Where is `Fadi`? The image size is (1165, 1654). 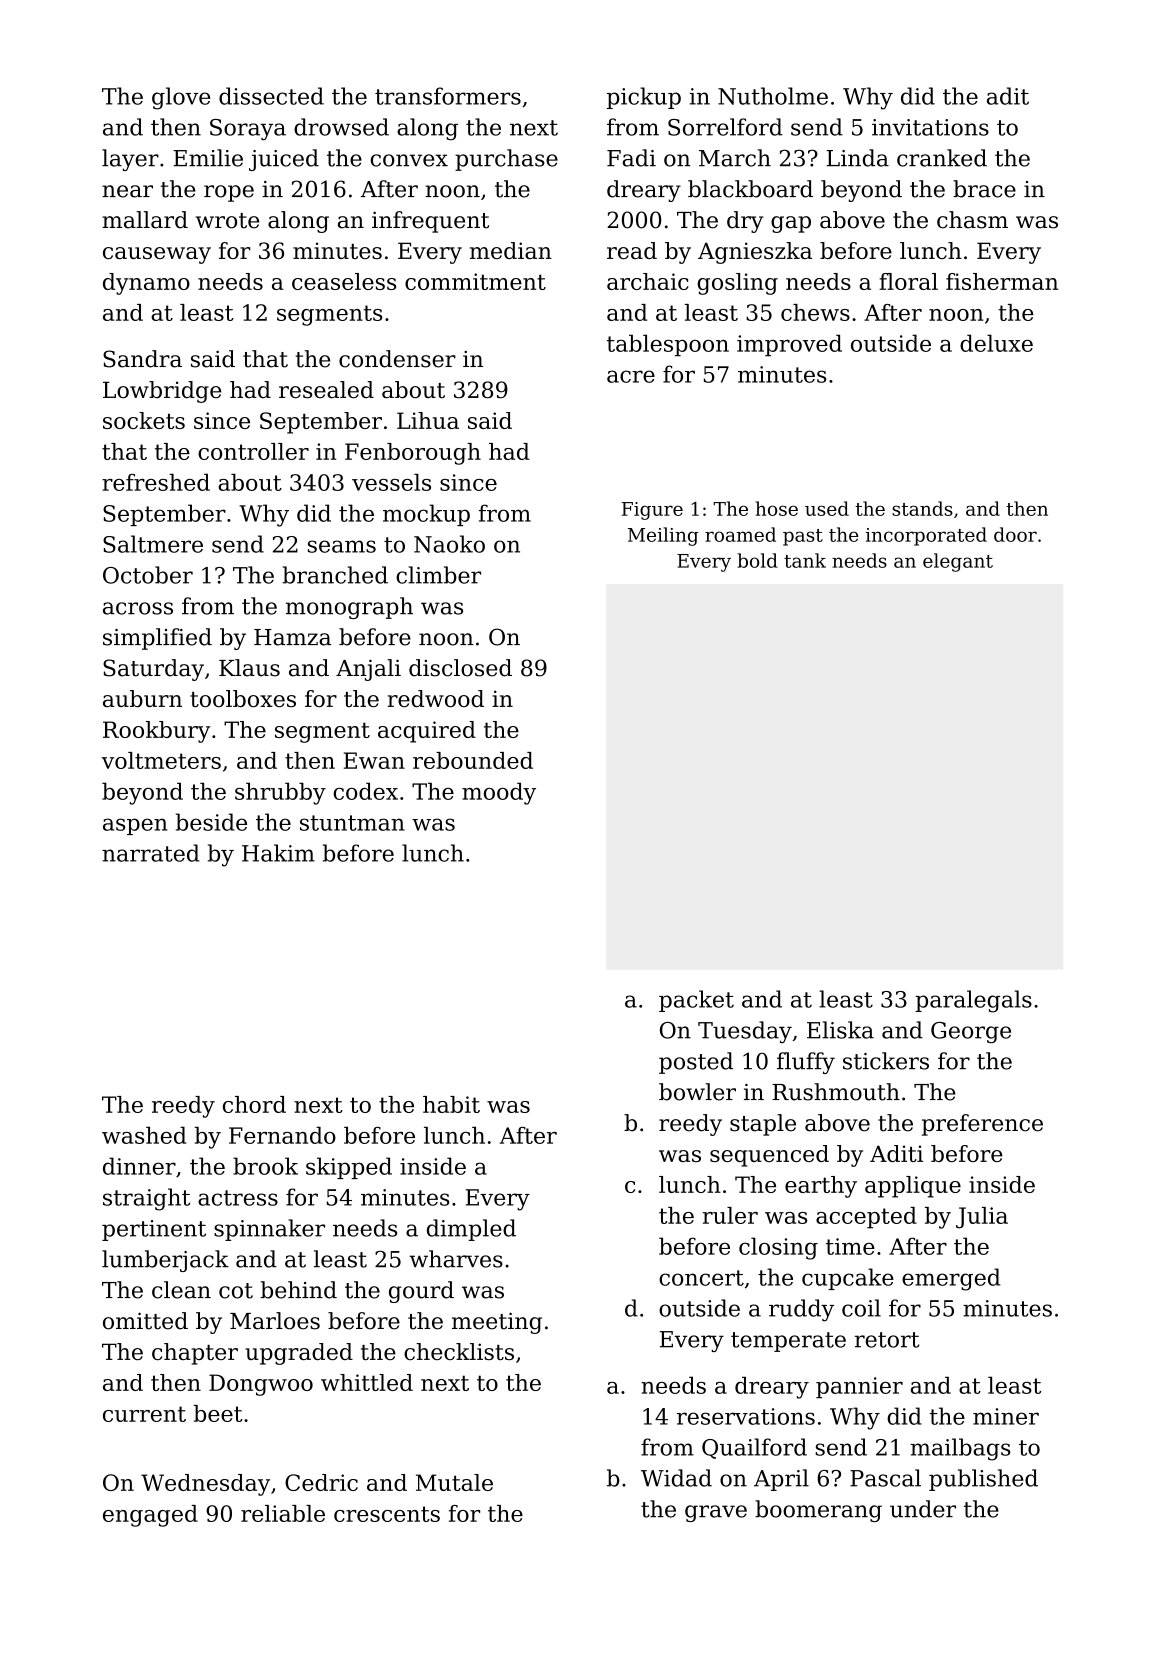
Fadi is located at coordinates (631, 158).
